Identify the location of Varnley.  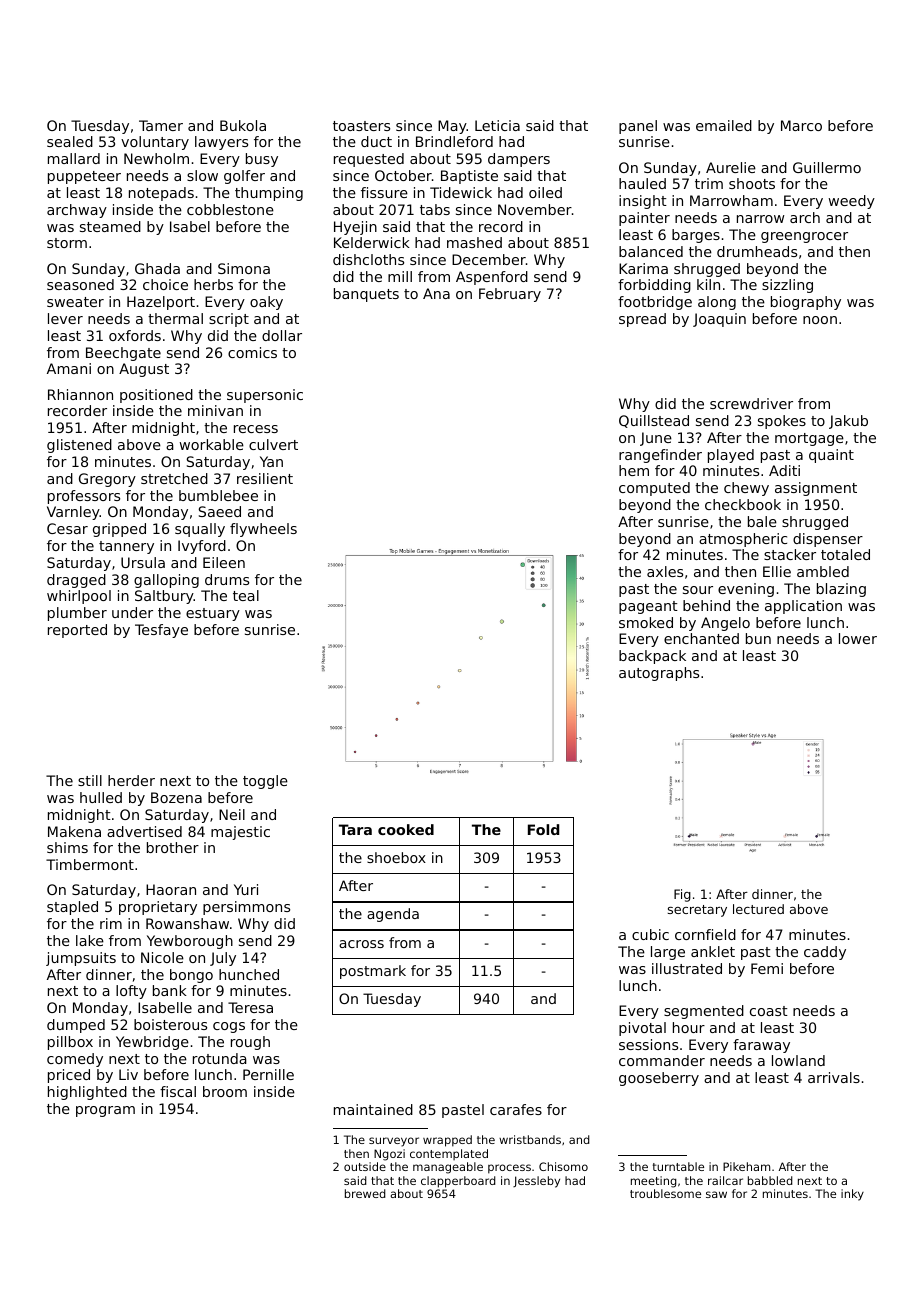
(73, 513).
